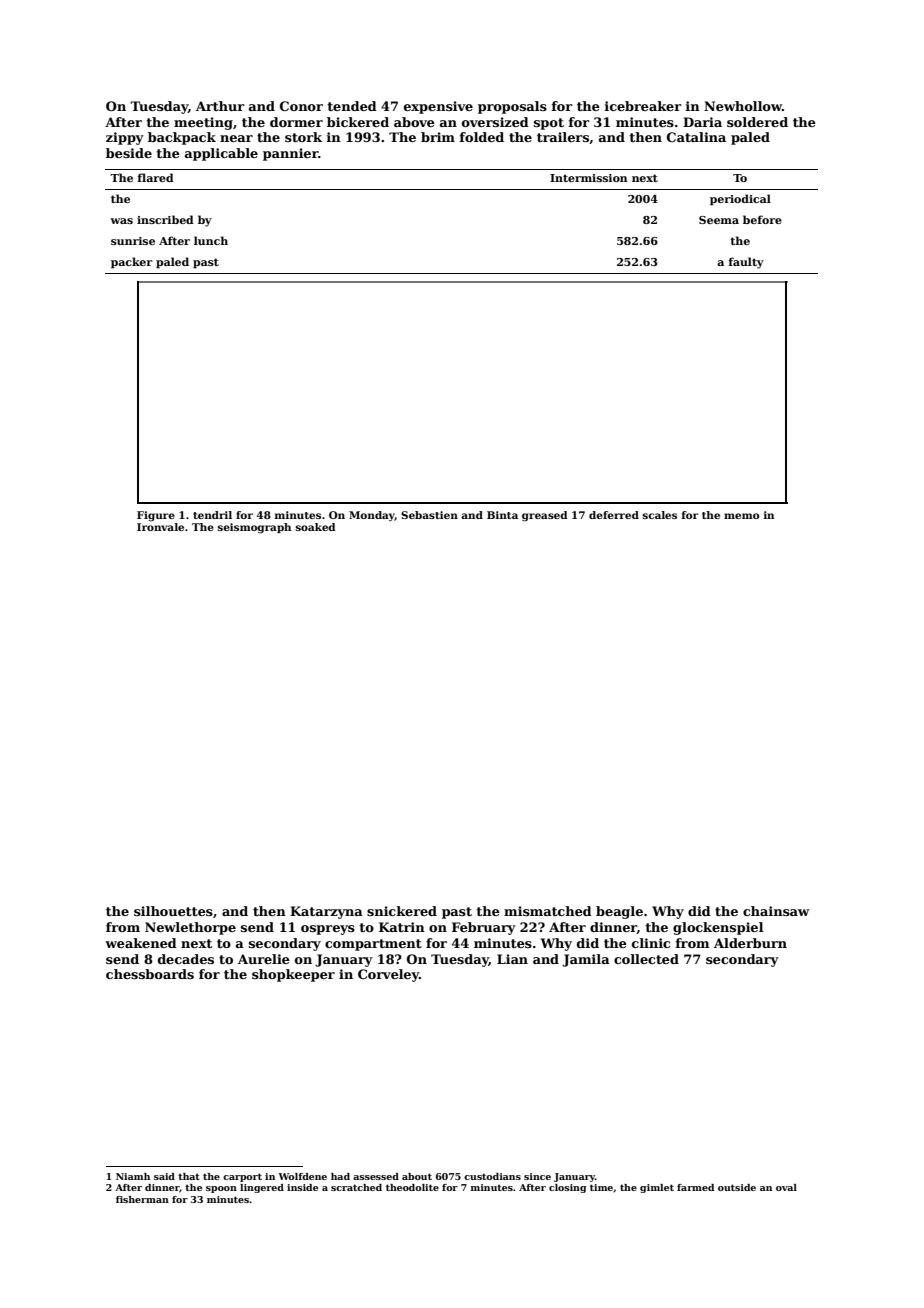 The height and width of the screenshot is (1308, 924). What do you see at coordinates (429, 515) in the screenshot?
I see `Sebastien` at bounding box center [429, 515].
